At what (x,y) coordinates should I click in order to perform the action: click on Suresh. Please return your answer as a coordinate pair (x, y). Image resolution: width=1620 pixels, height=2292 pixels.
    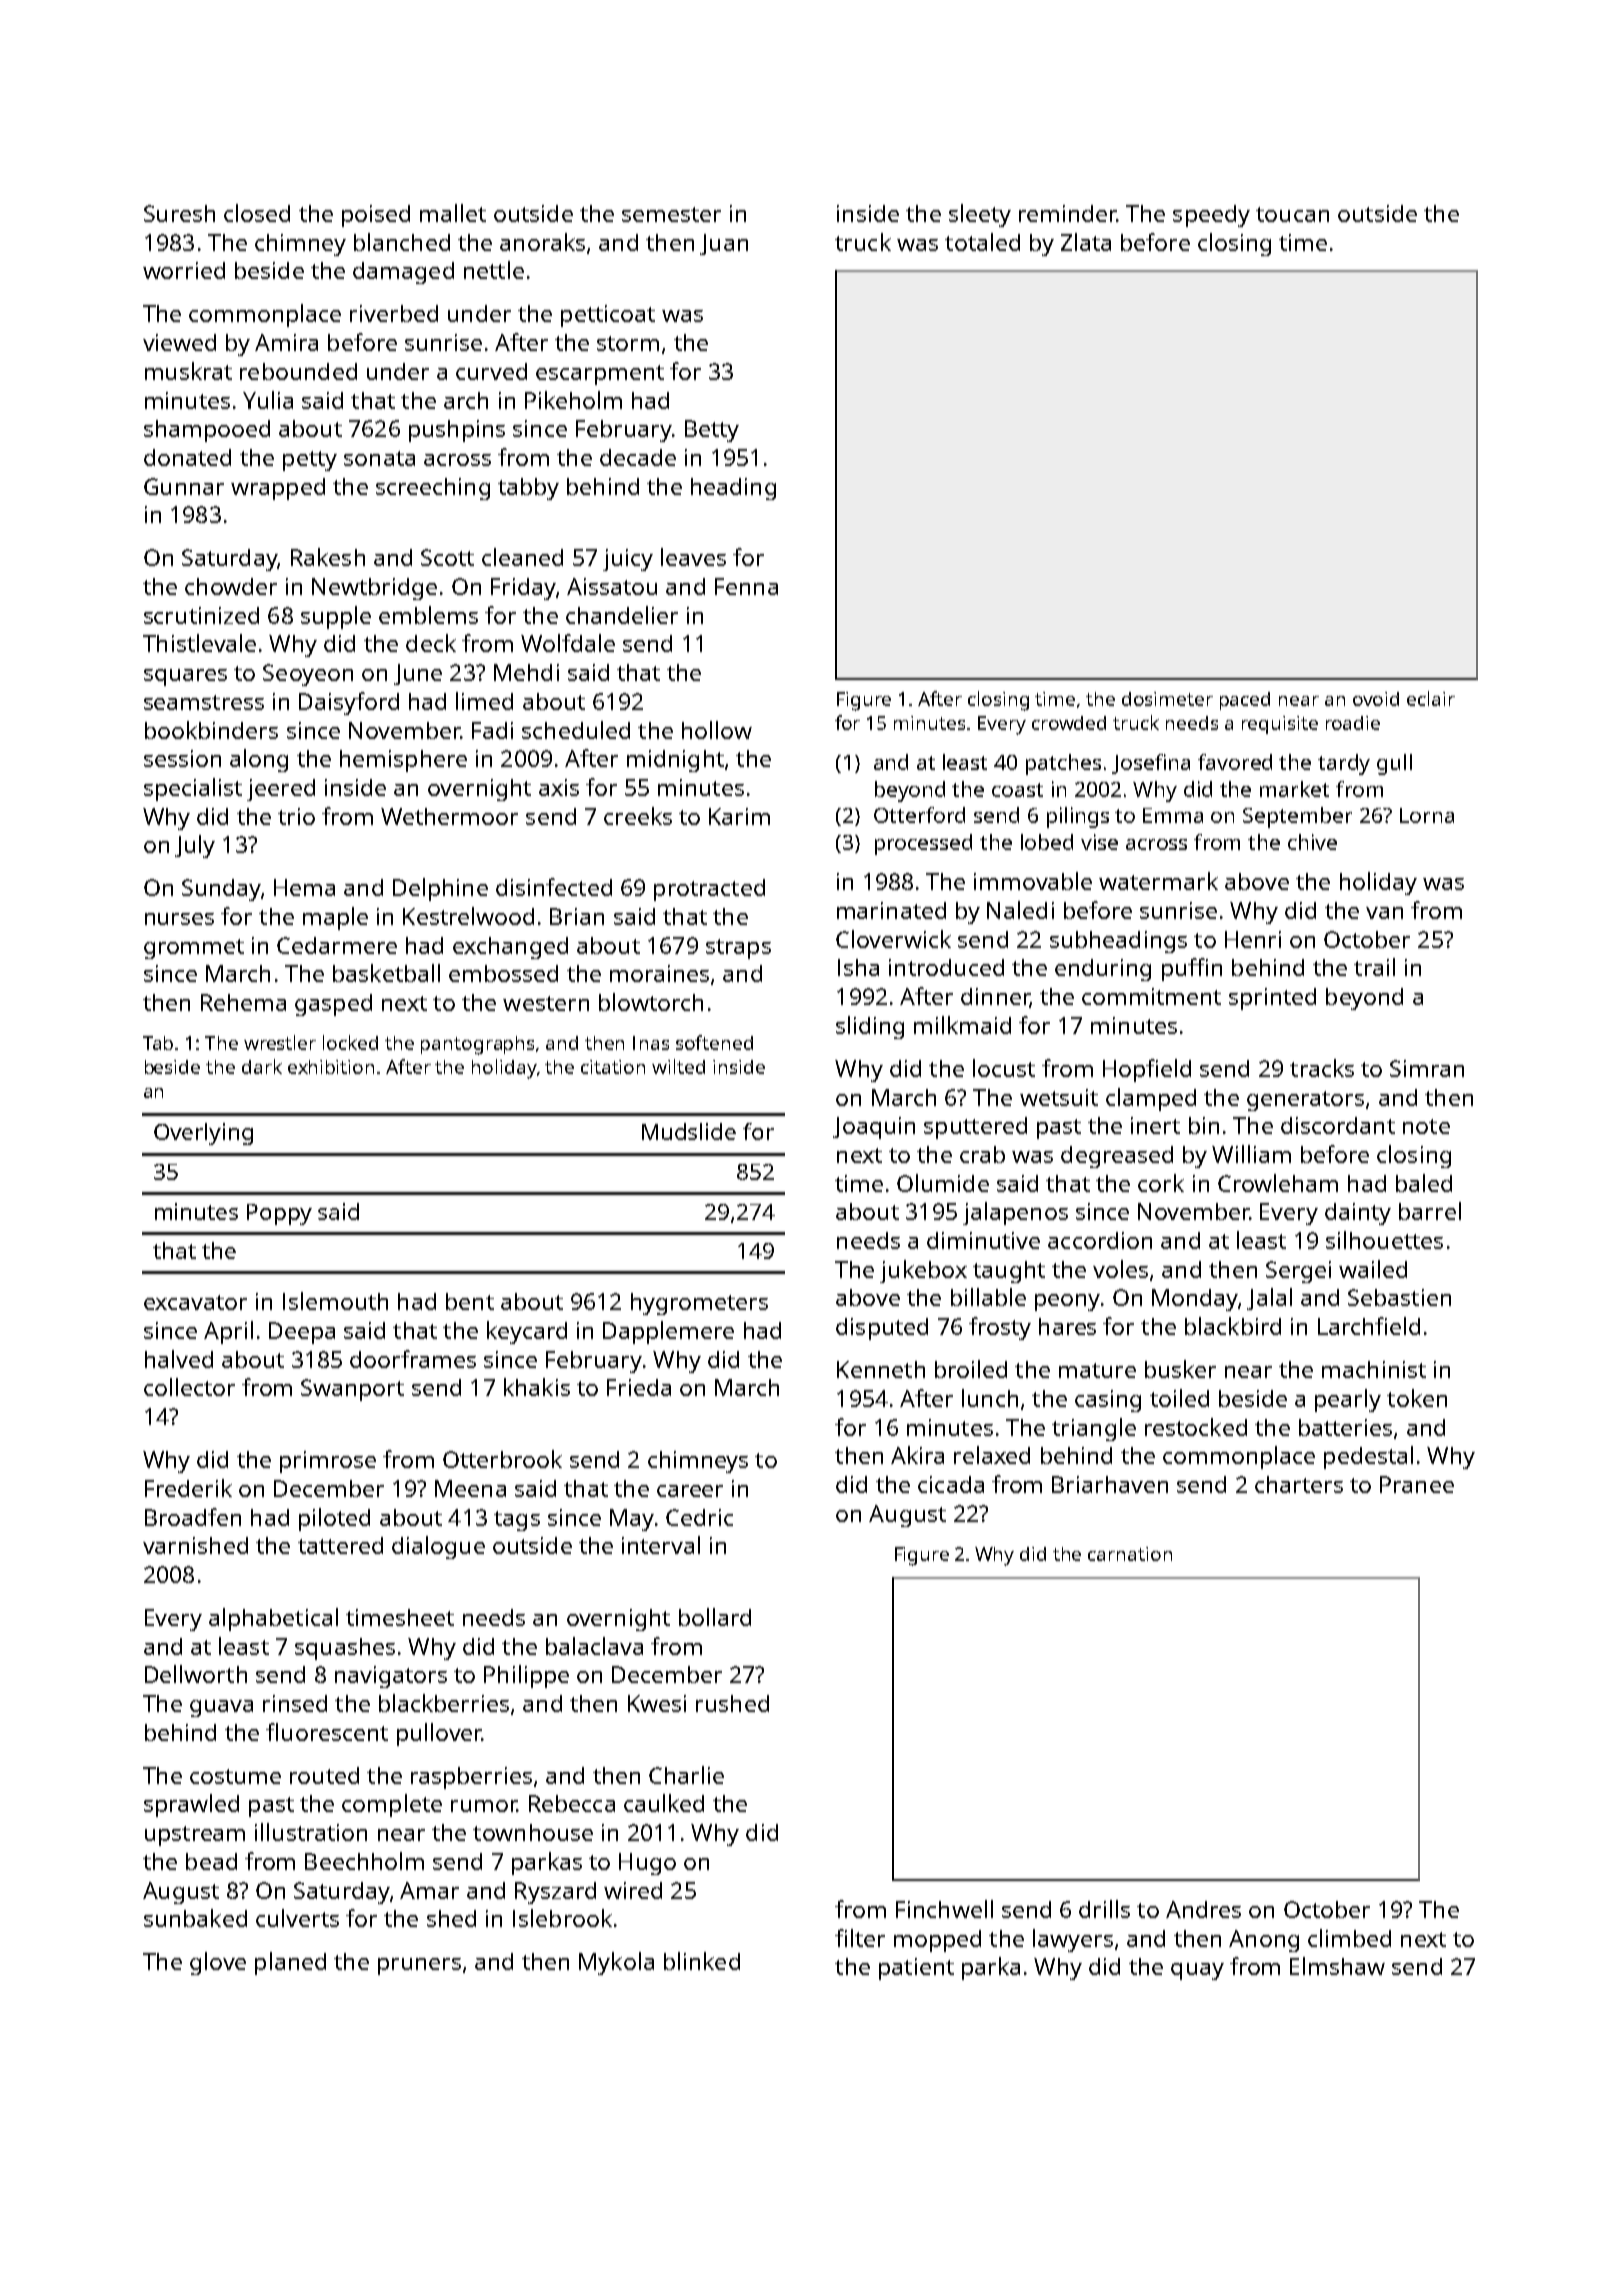
    Looking at the image, I should click on (179, 213).
